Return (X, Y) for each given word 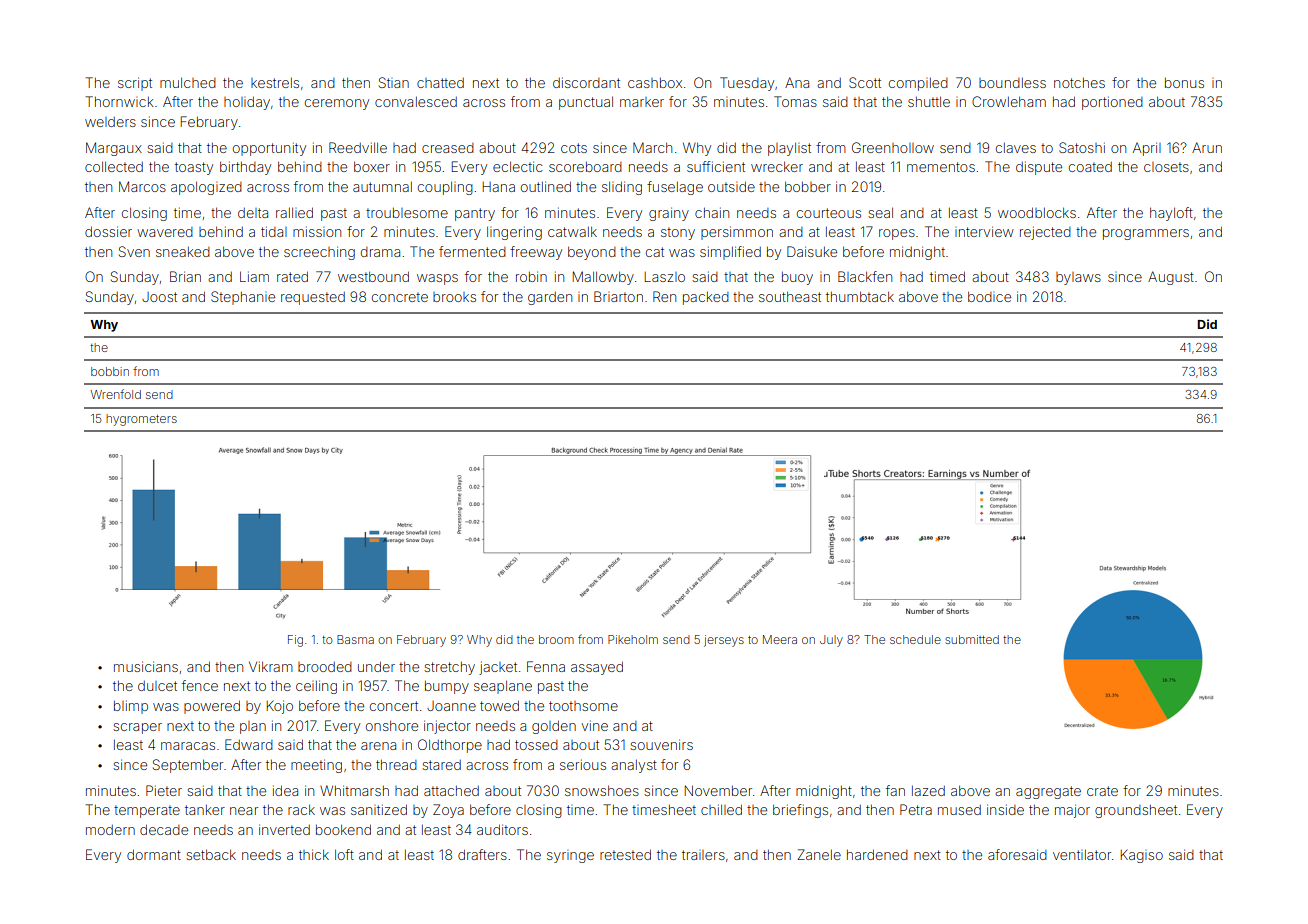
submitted (972, 639)
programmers (1146, 234)
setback (211, 854)
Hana (499, 187)
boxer (372, 166)
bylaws (1078, 278)
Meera (780, 639)
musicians (146, 666)
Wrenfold (116, 394)
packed (706, 298)
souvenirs (661, 744)
